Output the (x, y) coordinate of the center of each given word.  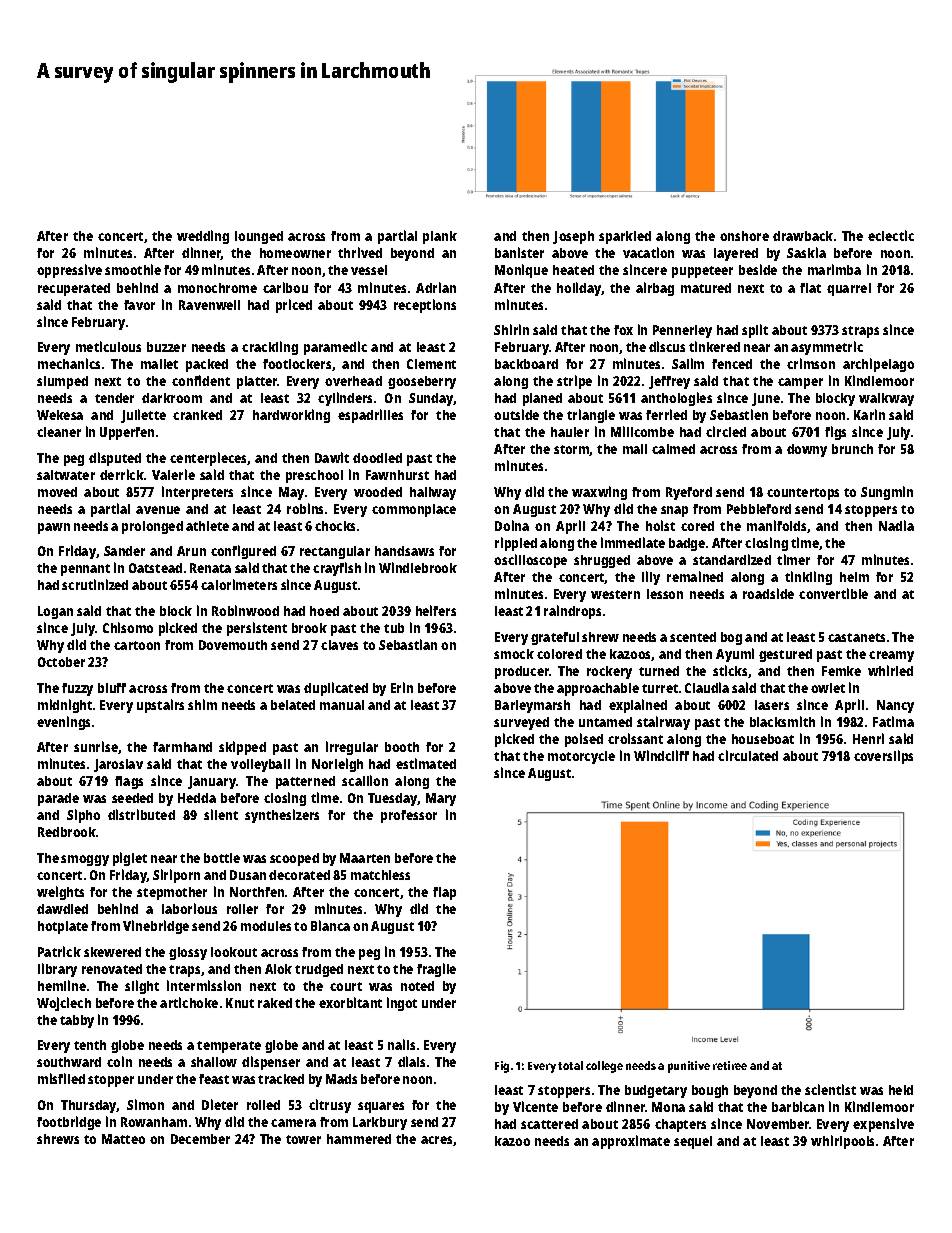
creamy (891, 656)
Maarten (365, 858)
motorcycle (581, 757)
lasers (772, 705)
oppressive (69, 271)
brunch (852, 449)
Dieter (220, 1104)
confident (201, 380)
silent (221, 814)
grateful (555, 638)
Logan (55, 612)
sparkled (625, 237)
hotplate (63, 927)
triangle (591, 416)
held (901, 1090)
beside (758, 269)
